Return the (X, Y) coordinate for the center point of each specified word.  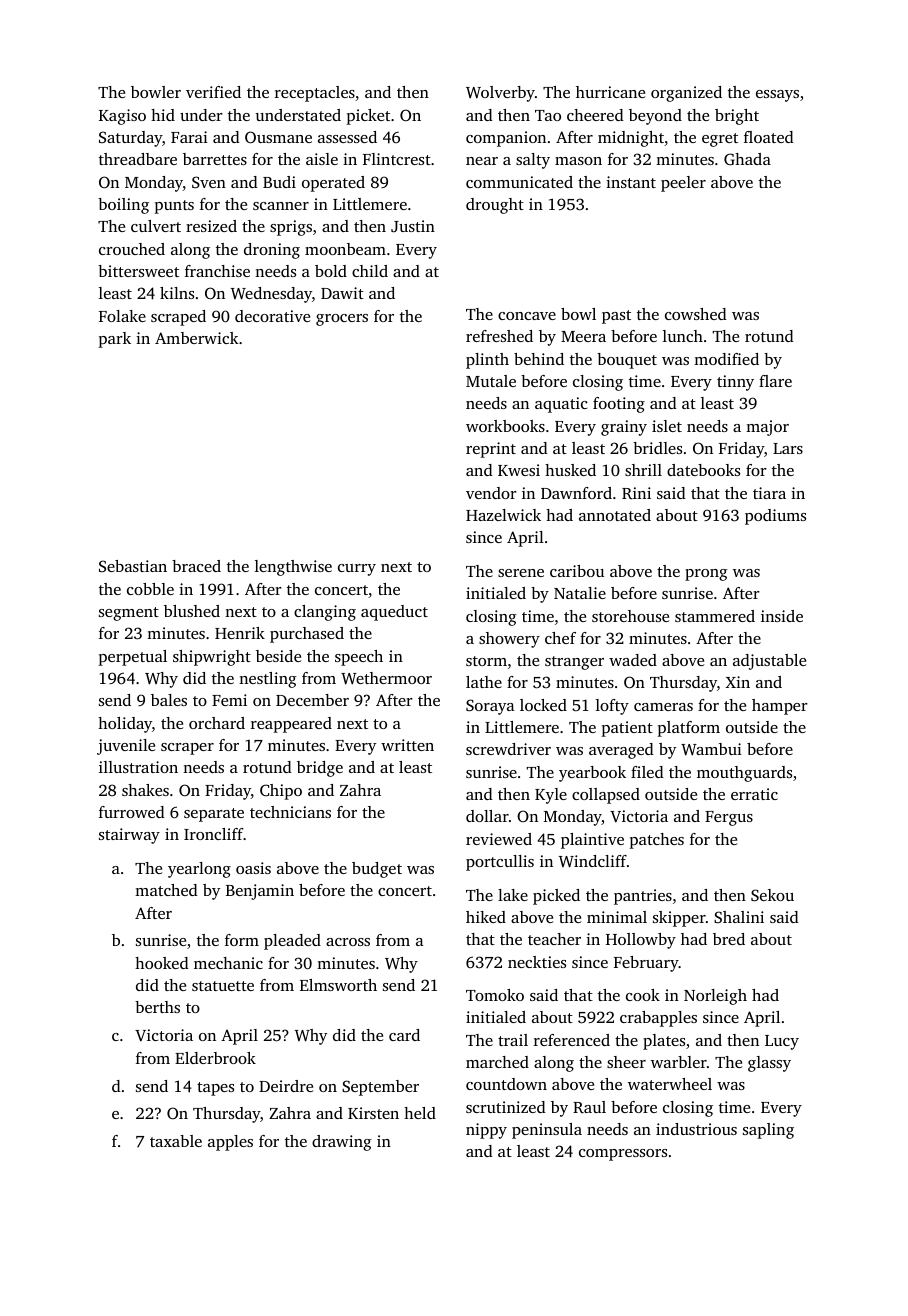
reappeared (291, 725)
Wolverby (500, 94)
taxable (176, 1141)
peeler (683, 184)
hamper (780, 707)
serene (521, 573)
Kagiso (122, 117)
